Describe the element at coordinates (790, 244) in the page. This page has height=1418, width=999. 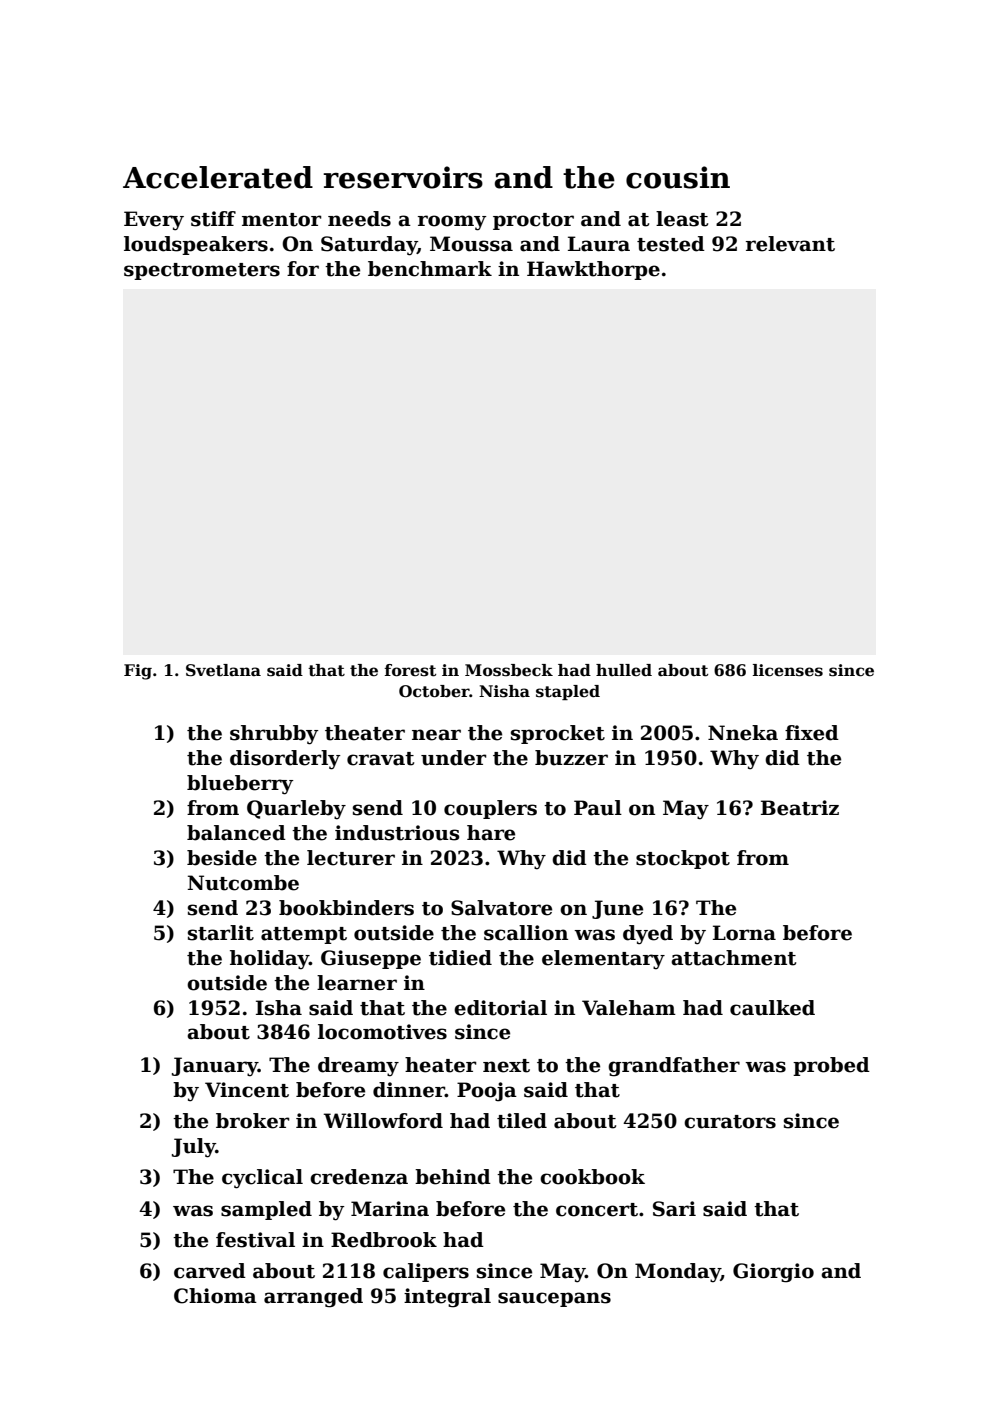
I see `relevant` at that location.
